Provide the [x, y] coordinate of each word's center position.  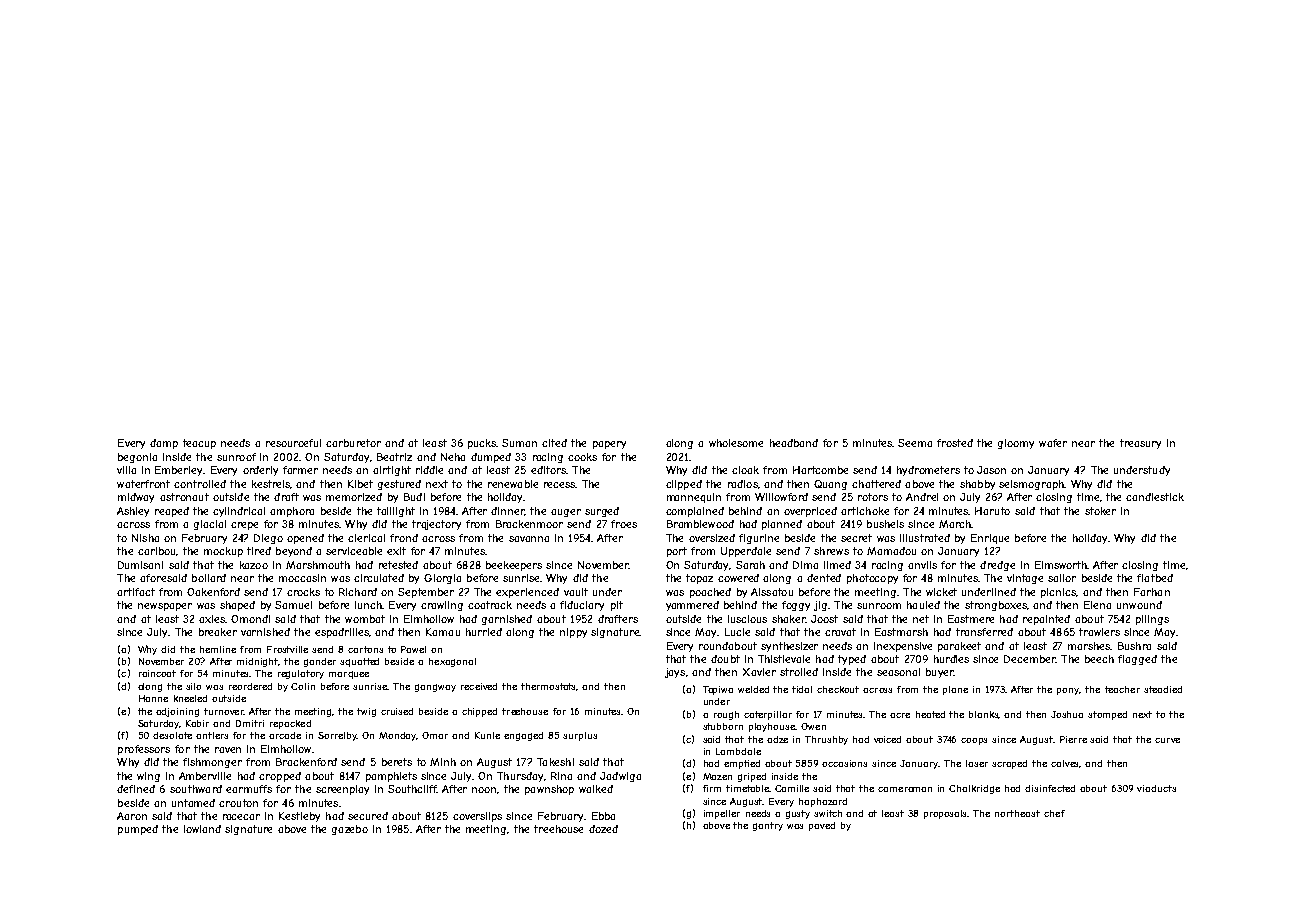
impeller [722, 814]
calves [1065, 764]
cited [554, 443]
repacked [290, 724]
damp [164, 444]
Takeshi [555, 762]
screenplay [342, 790]
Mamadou [891, 551]
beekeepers [514, 566]
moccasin [302, 578]
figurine [759, 539]
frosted [955, 443]
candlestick [1155, 497]
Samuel [293, 605]
